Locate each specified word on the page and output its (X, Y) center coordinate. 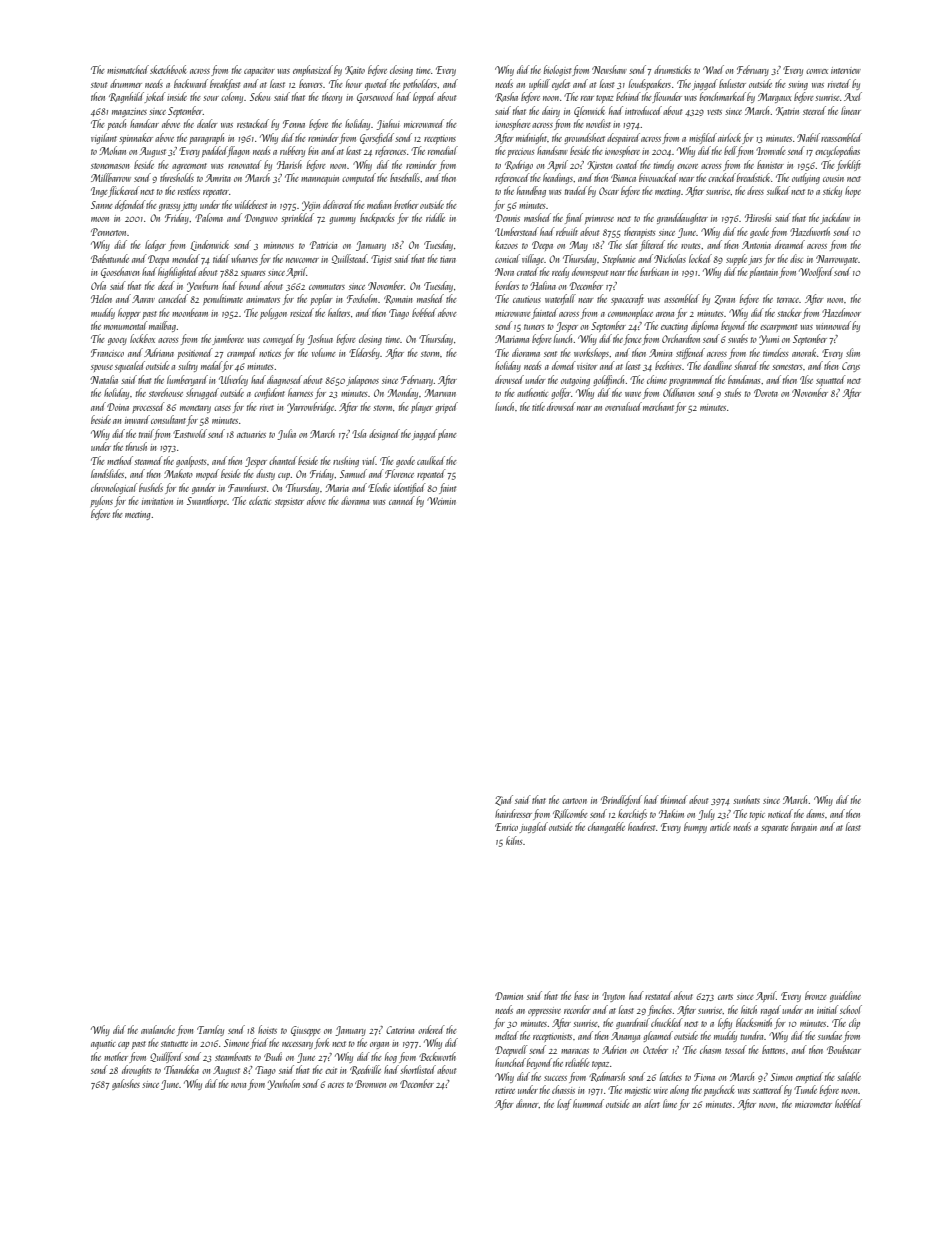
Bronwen (370, 1084)
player (422, 407)
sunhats (746, 799)
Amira (660, 353)
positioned (194, 353)
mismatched (128, 69)
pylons (101, 501)
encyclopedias (837, 151)
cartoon (574, 801)
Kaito (355, 70)
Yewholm (284, 1084)
